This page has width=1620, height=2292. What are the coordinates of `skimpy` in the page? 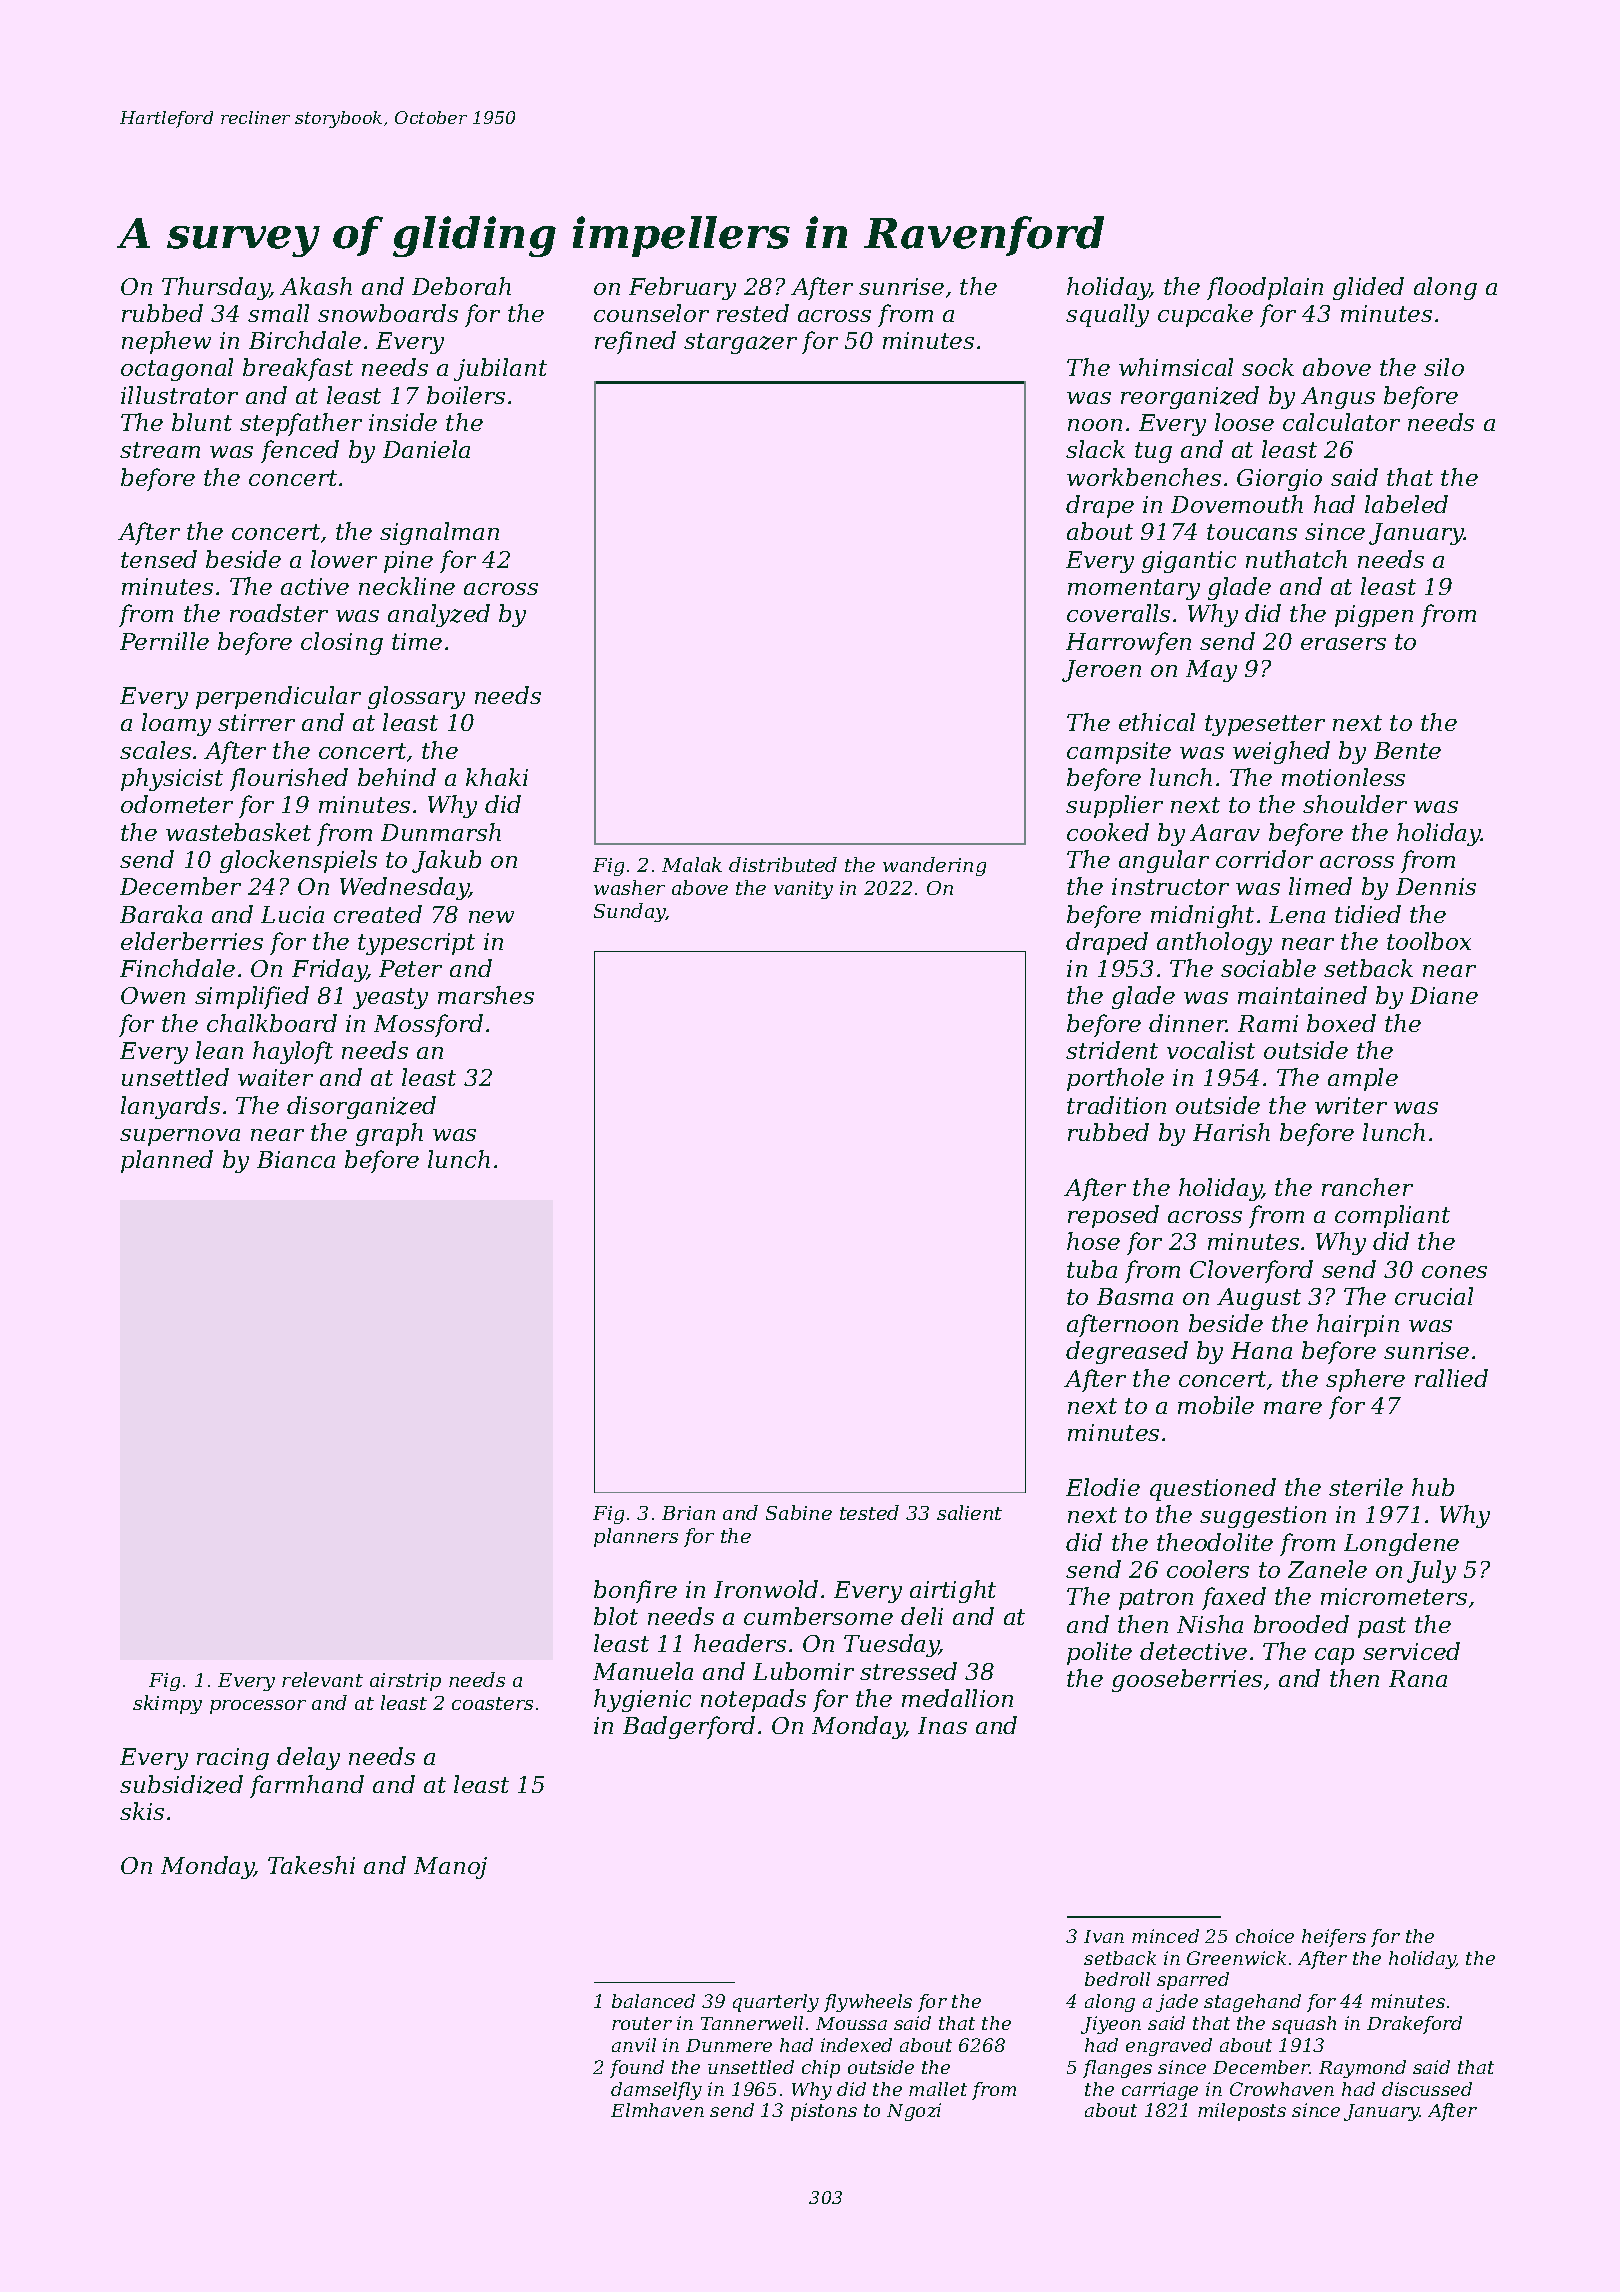 It's located at (167, 1704).
